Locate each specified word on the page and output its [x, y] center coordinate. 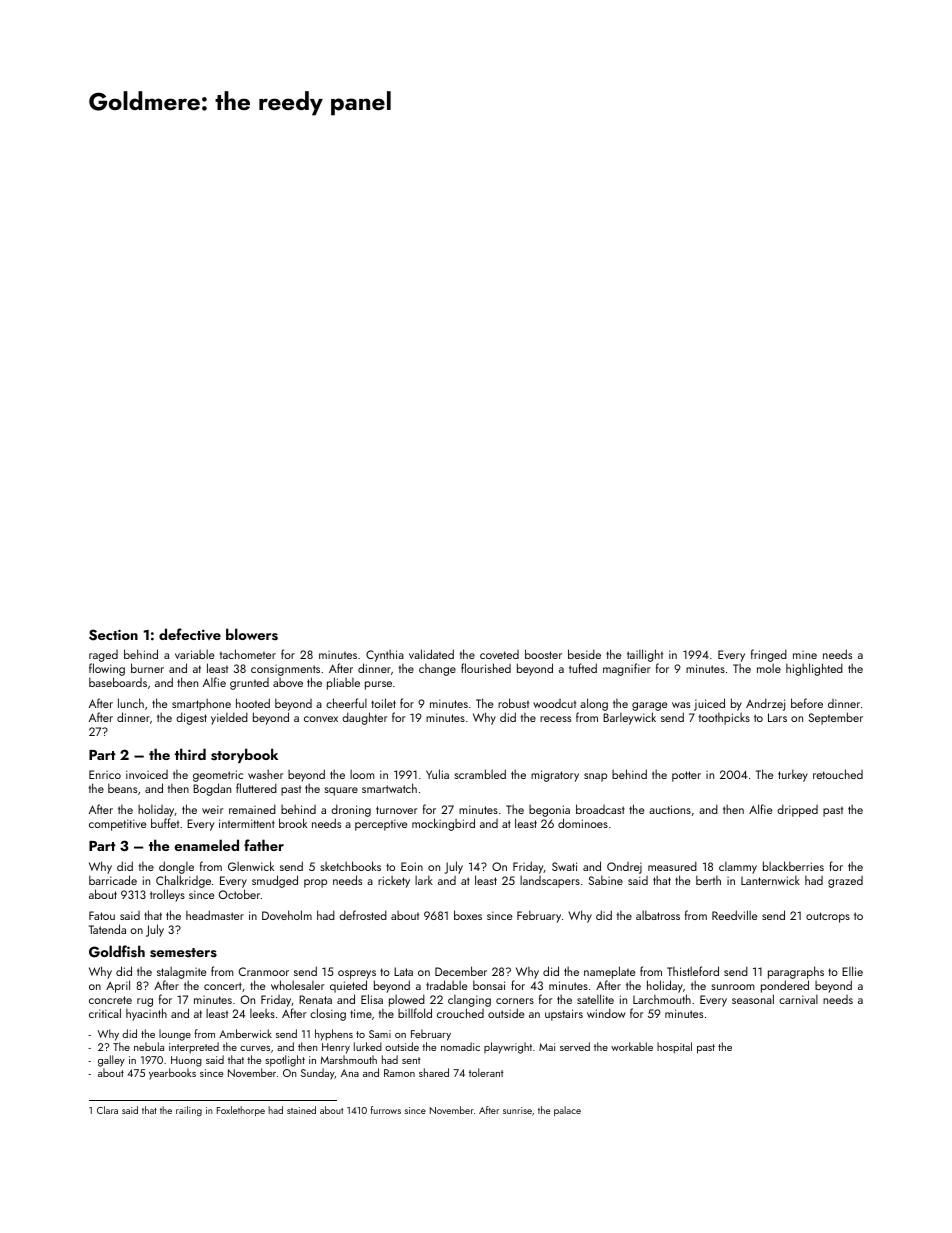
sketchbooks [350, 866]
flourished [486, 668]
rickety [394, 882]
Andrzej [765, 704]
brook [293, 823]
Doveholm [287, 915]
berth [708, 880]
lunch [131, 703]
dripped [797, 810]
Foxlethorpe [241, 1111]
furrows [386, 1110]
